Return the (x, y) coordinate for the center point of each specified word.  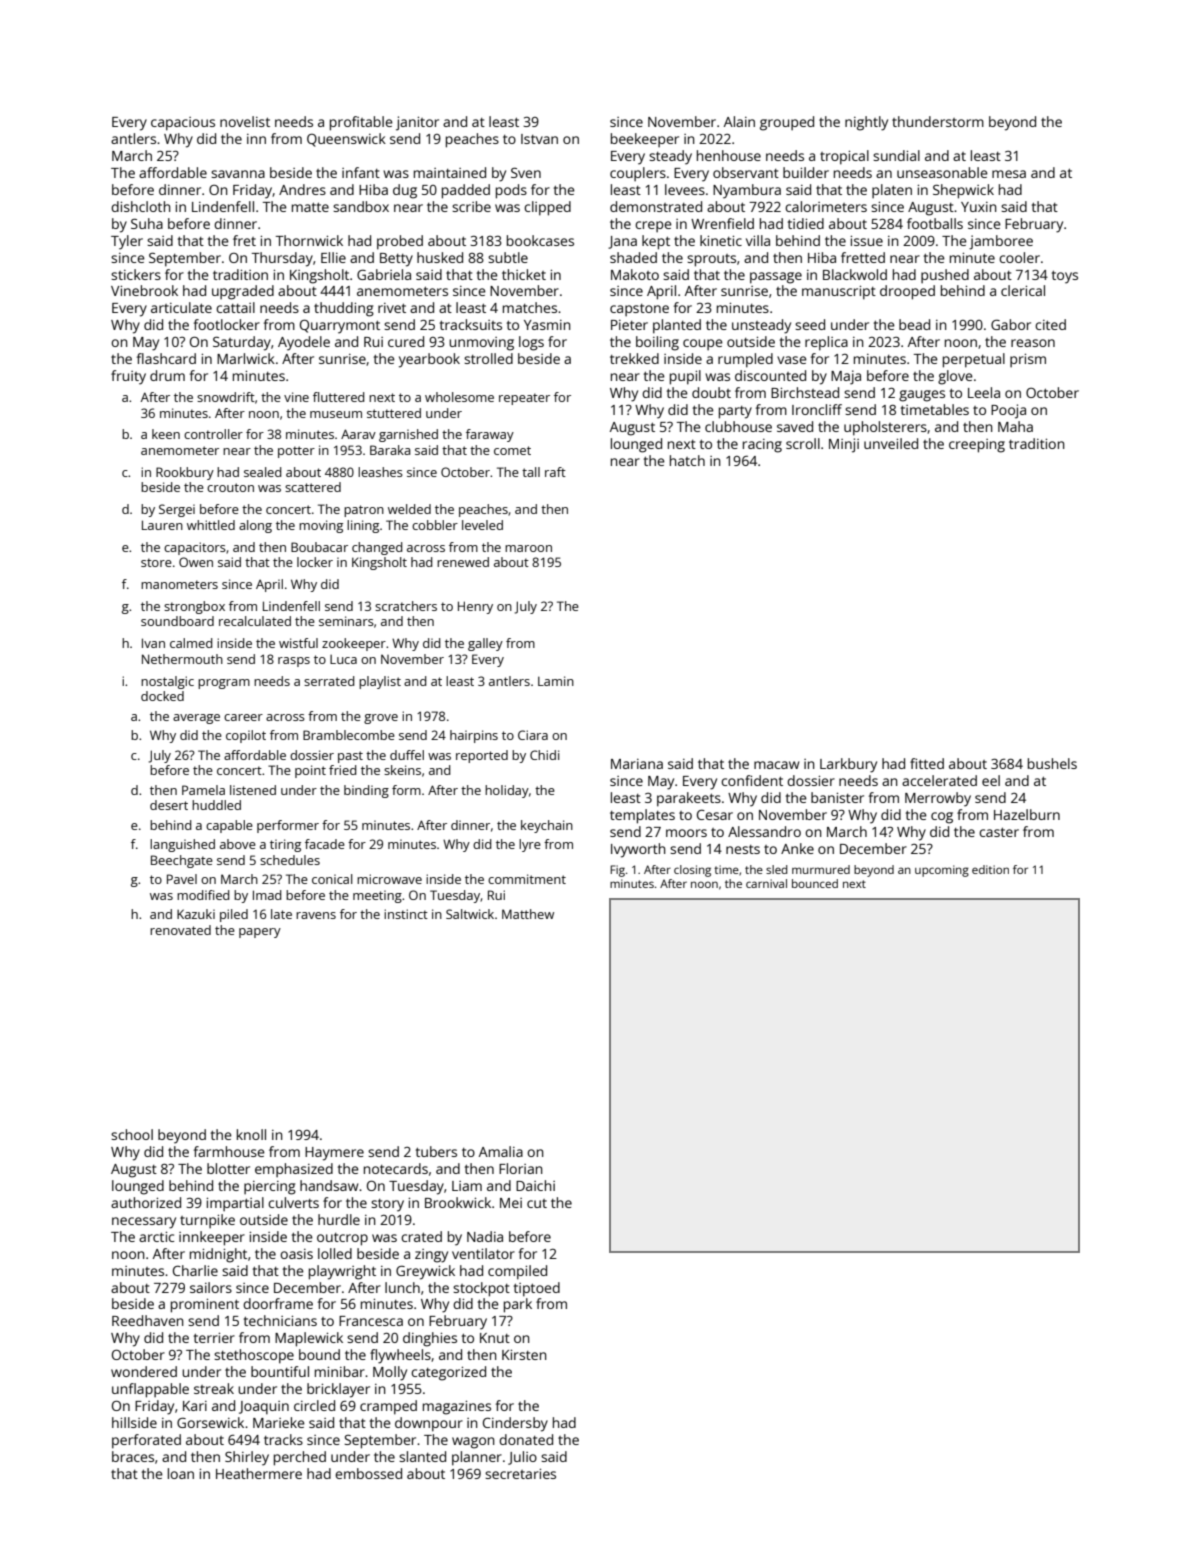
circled (314, 1405)
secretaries (520, 1474)
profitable (361, 123)
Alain (739, 121)
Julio (522, 1458)
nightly (866, 123)
